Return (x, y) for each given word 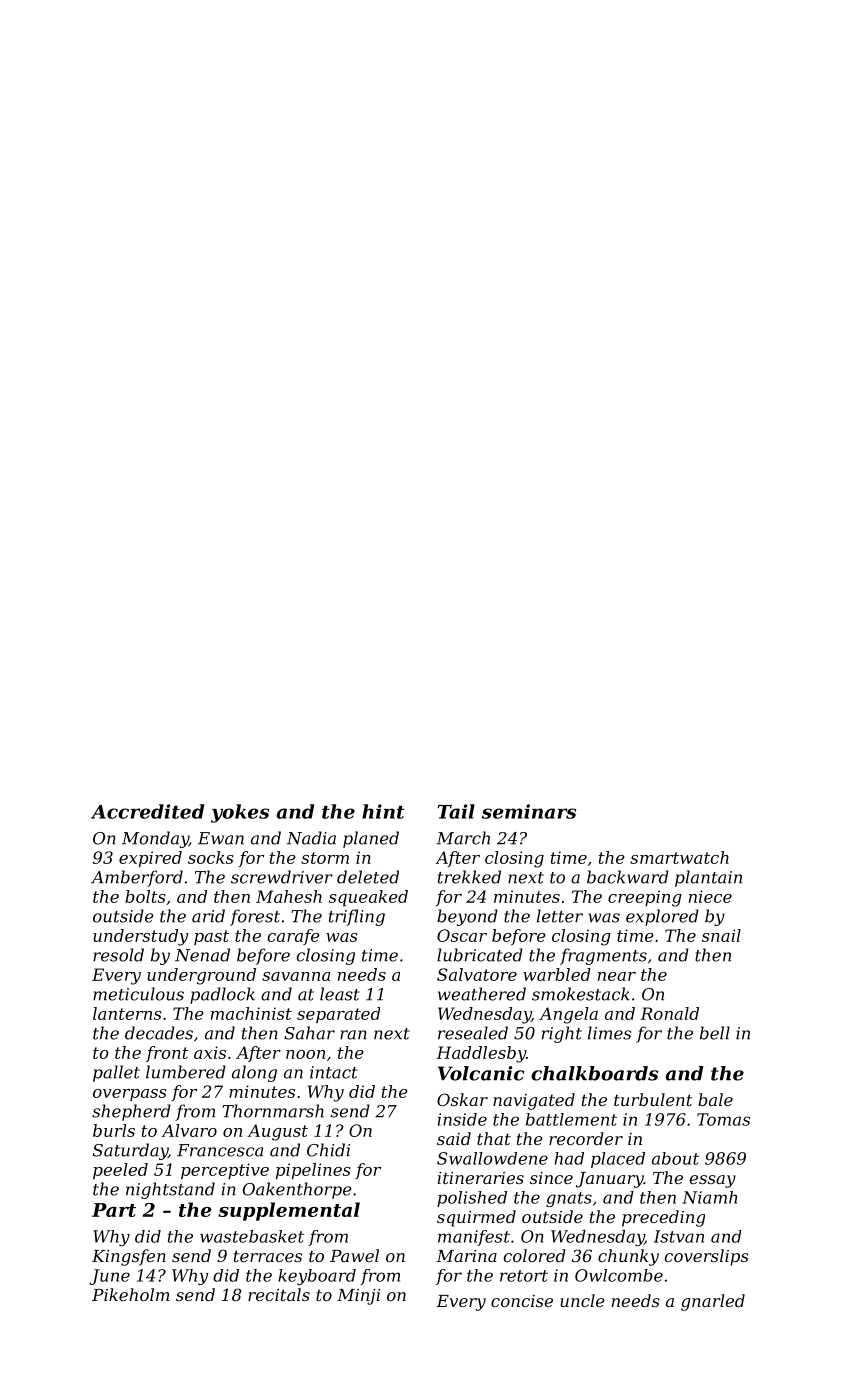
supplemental (289, 1211)
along (254, 1073)
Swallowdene (492, 1158)
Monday (155, 839)
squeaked (368, 898)
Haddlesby (481, 1054)
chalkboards (594, 1073)
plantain (708, 878)
